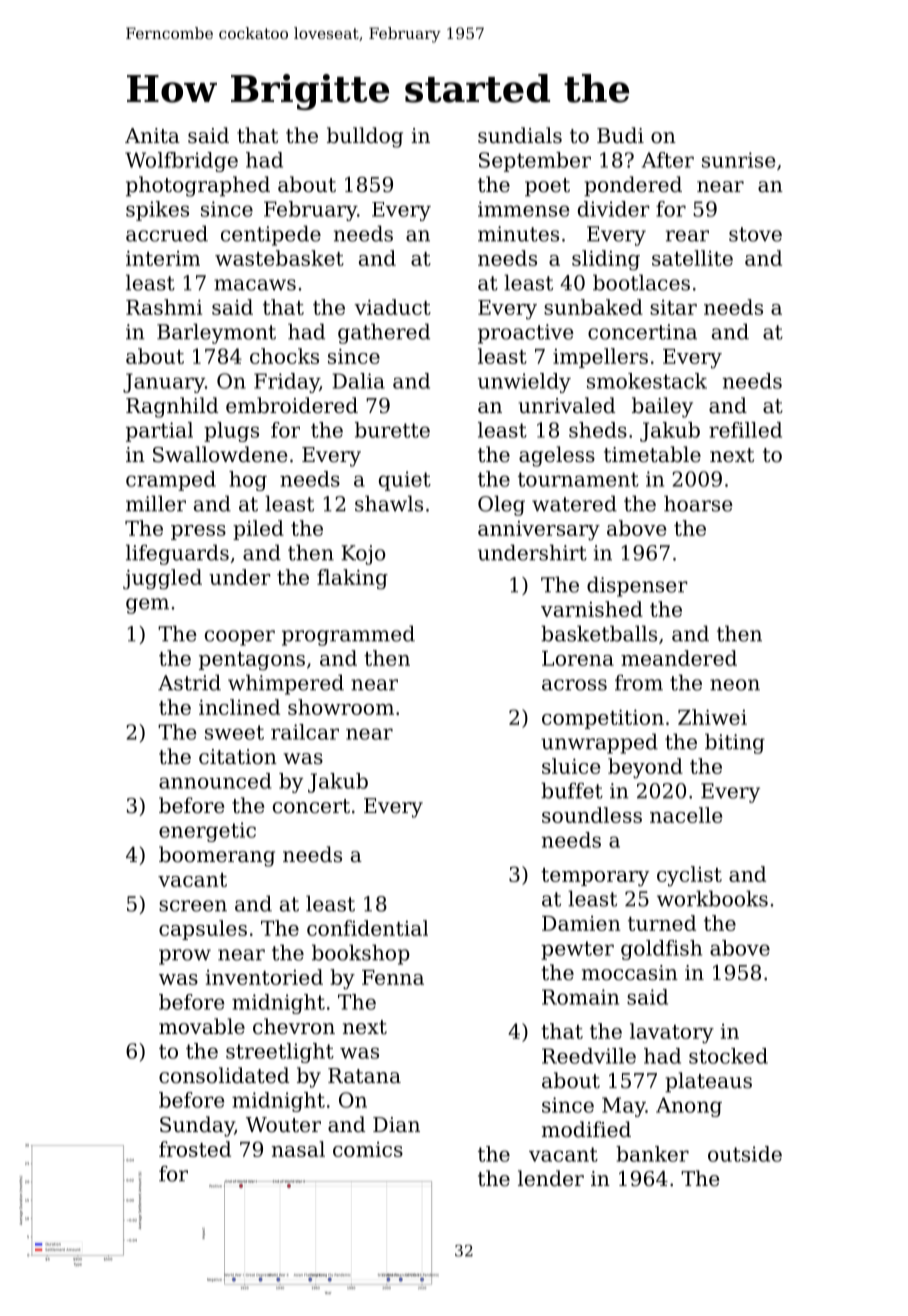  What do you see at coordinates (279, 258) in the screenshot?
I see `wastebasket` at bounding box center [279, 258].
